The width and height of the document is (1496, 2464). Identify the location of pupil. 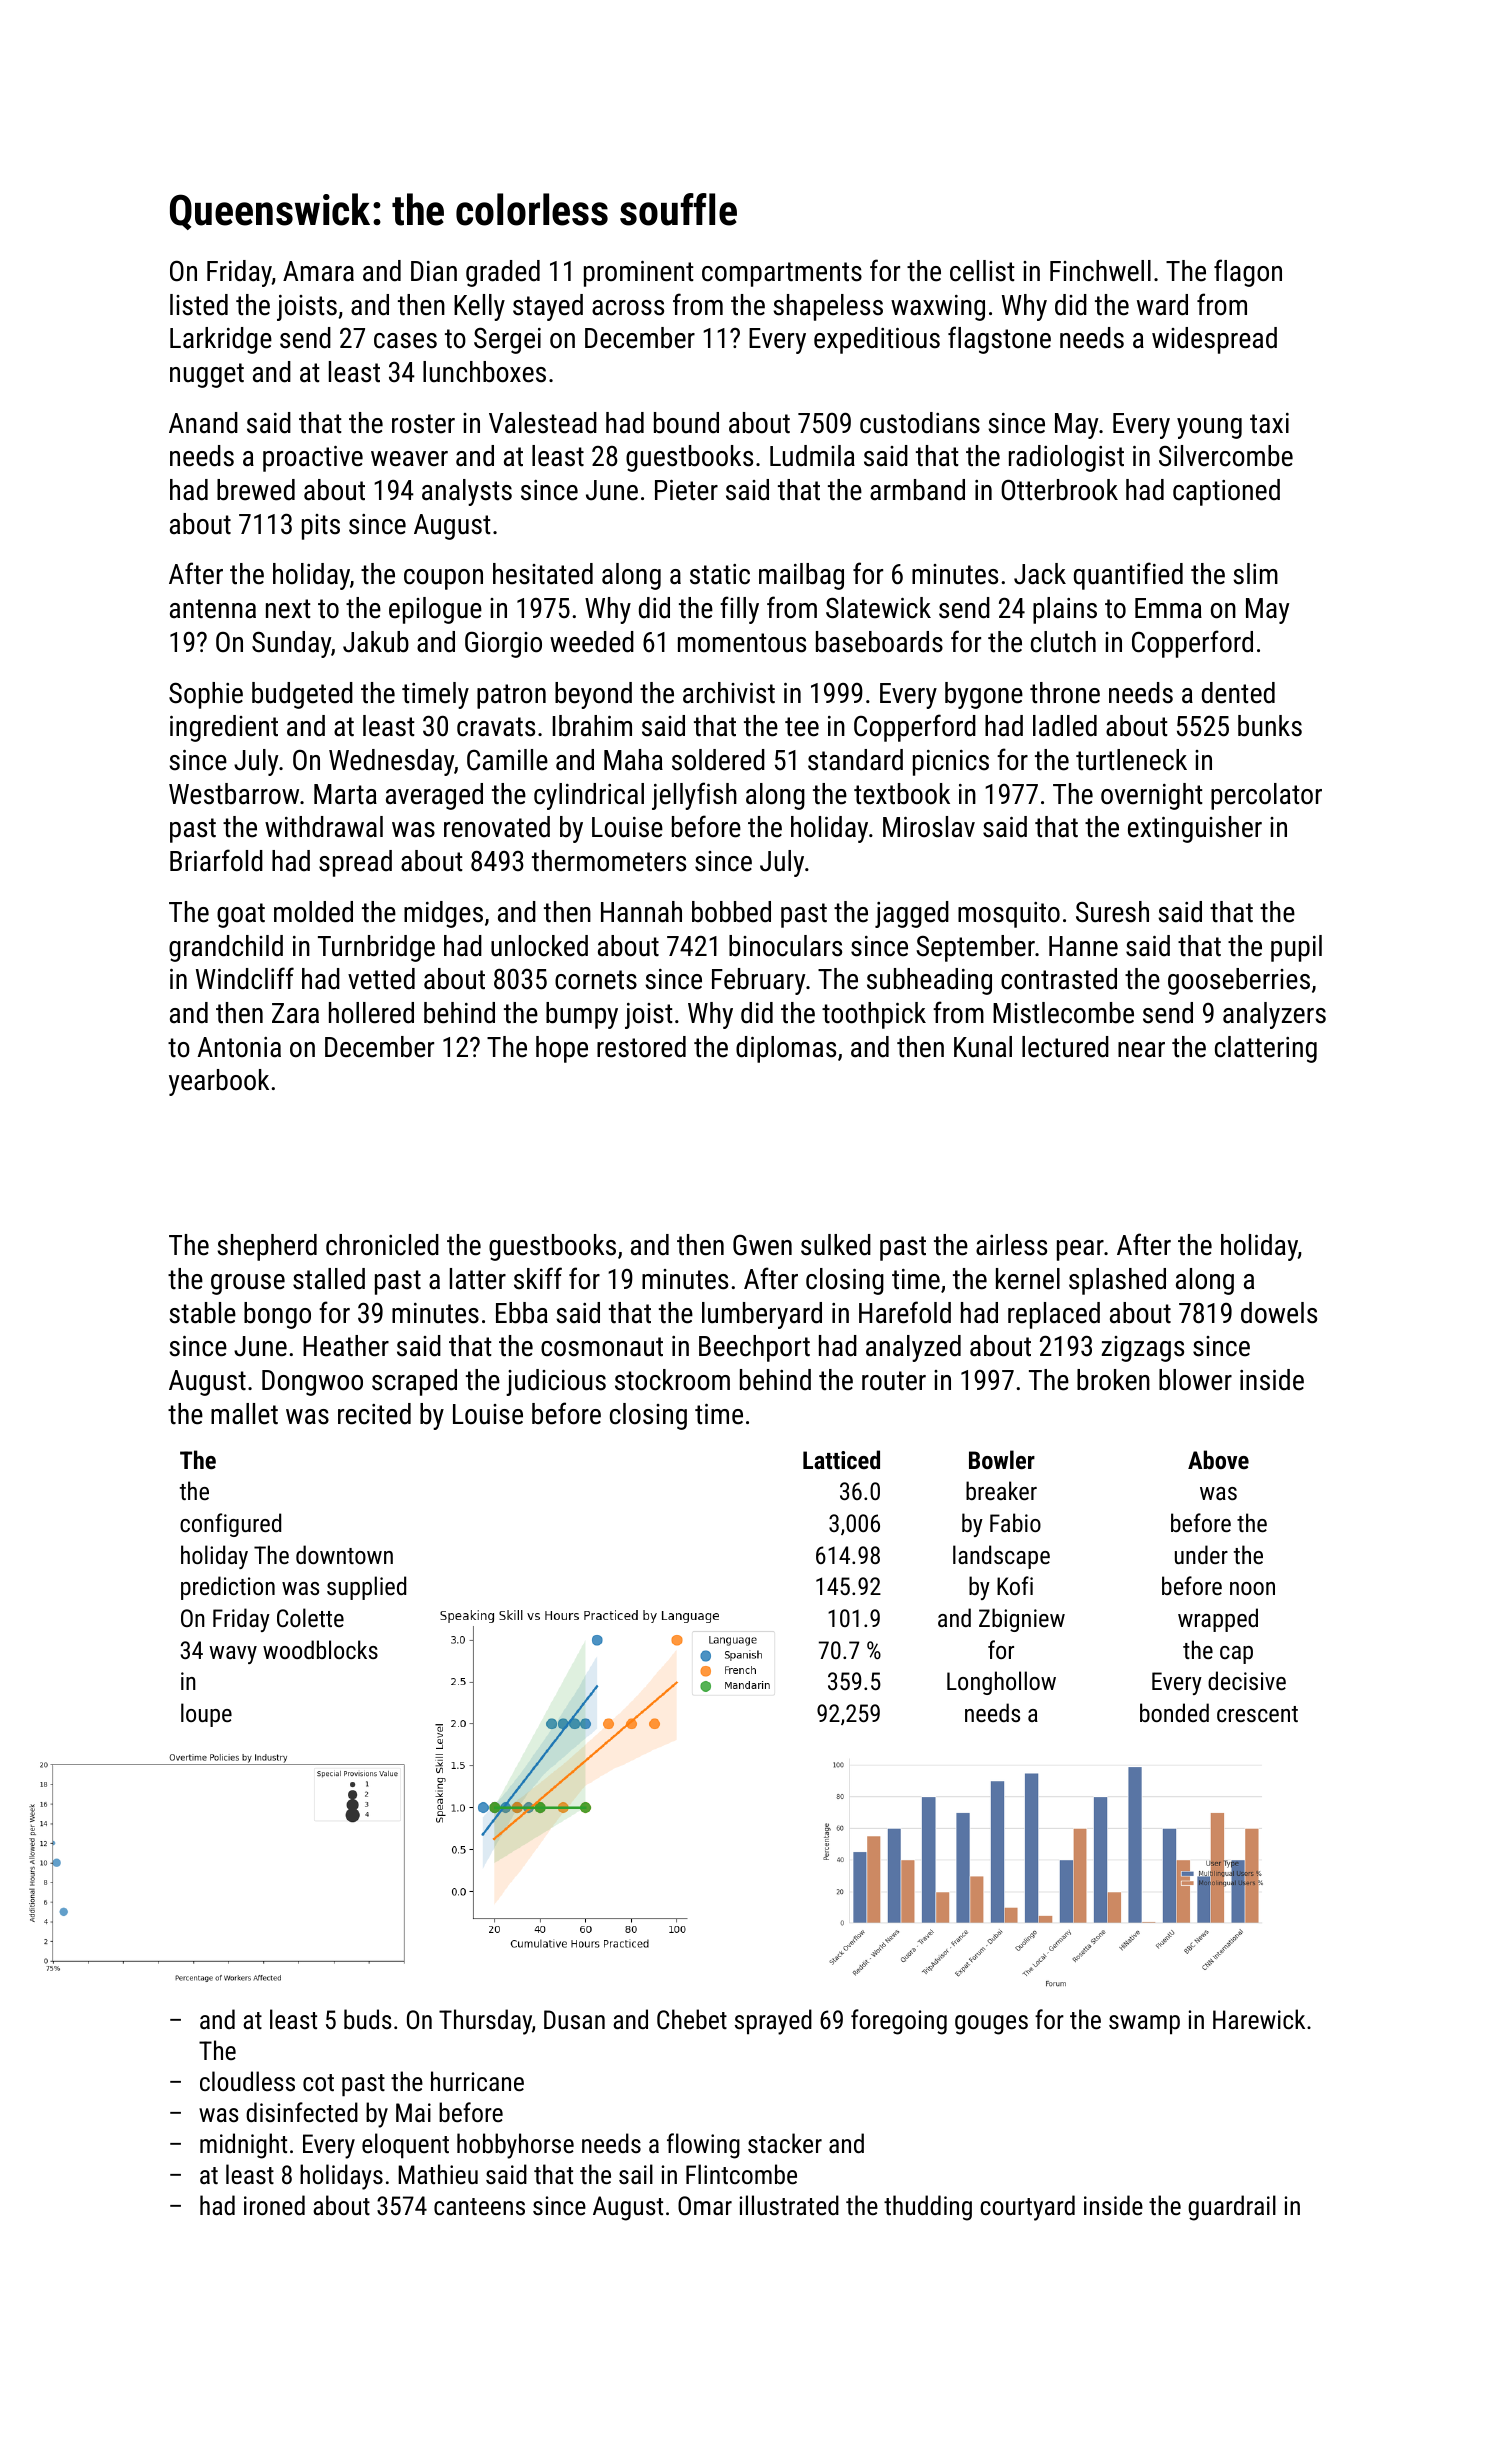
(1296, 948).
